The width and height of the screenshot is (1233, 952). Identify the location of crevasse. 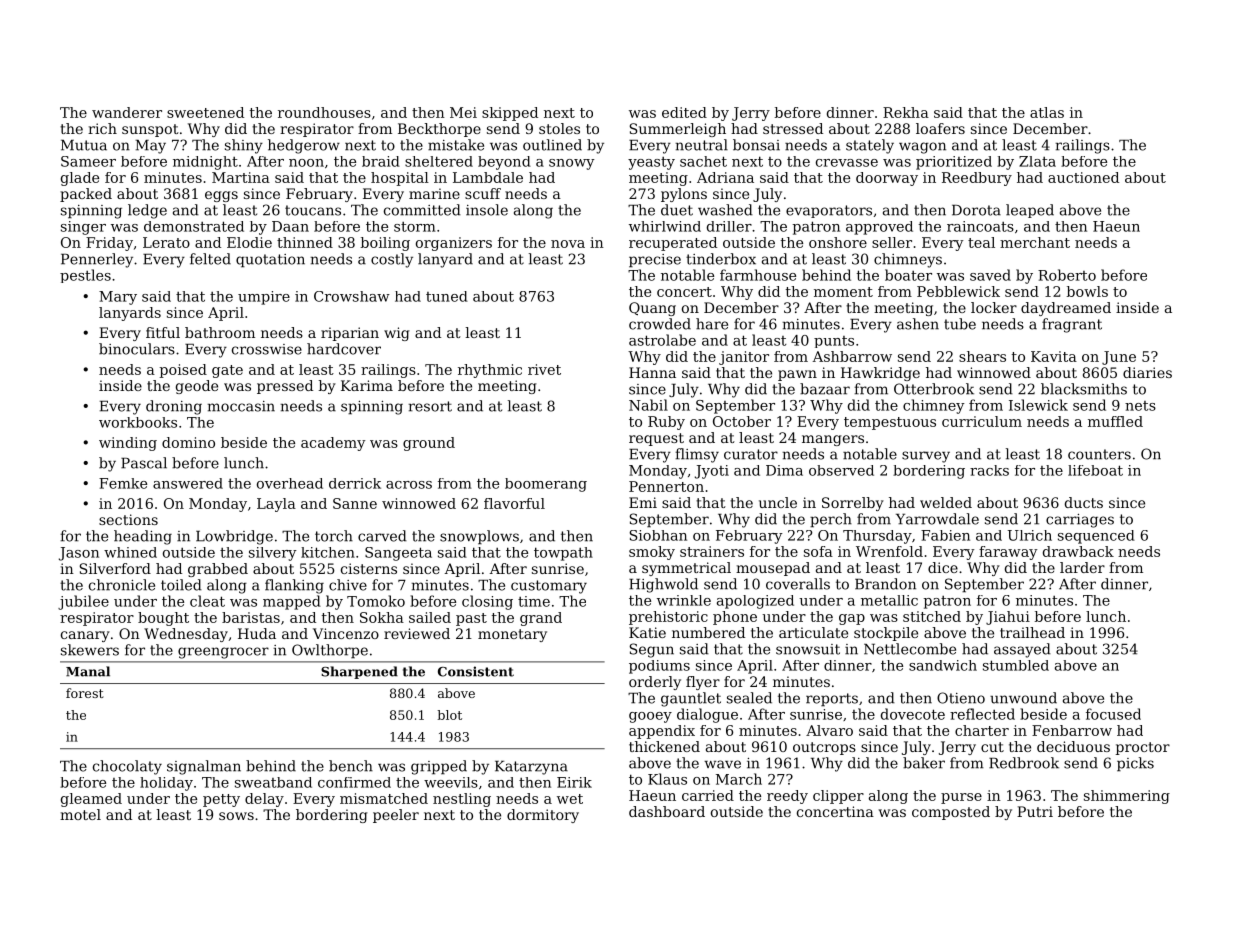
(847, 163).
